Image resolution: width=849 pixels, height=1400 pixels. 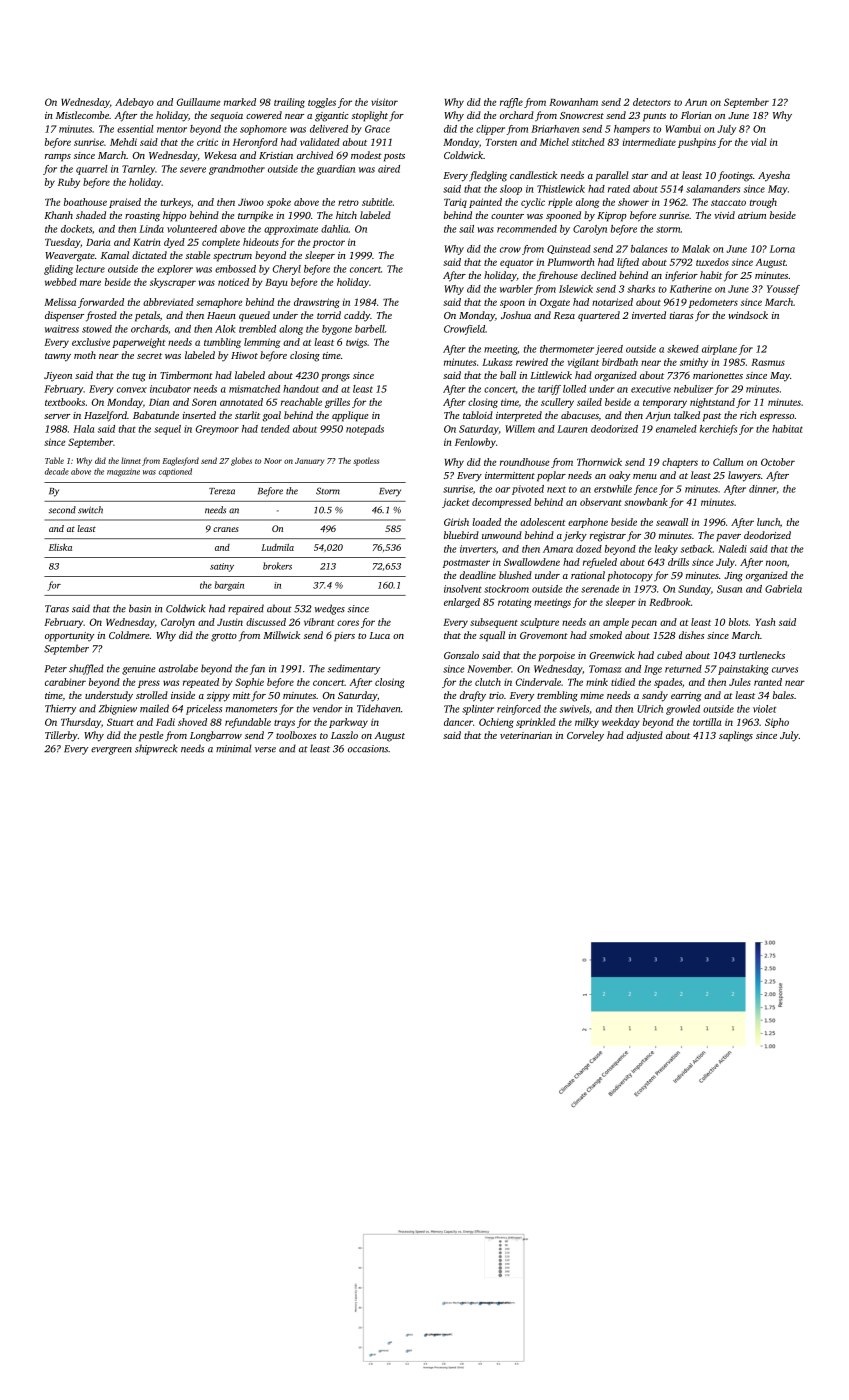 What do you see at coordinates (646, 502) in the image?
I see `snowbank` at bounding box center [646, 502].
